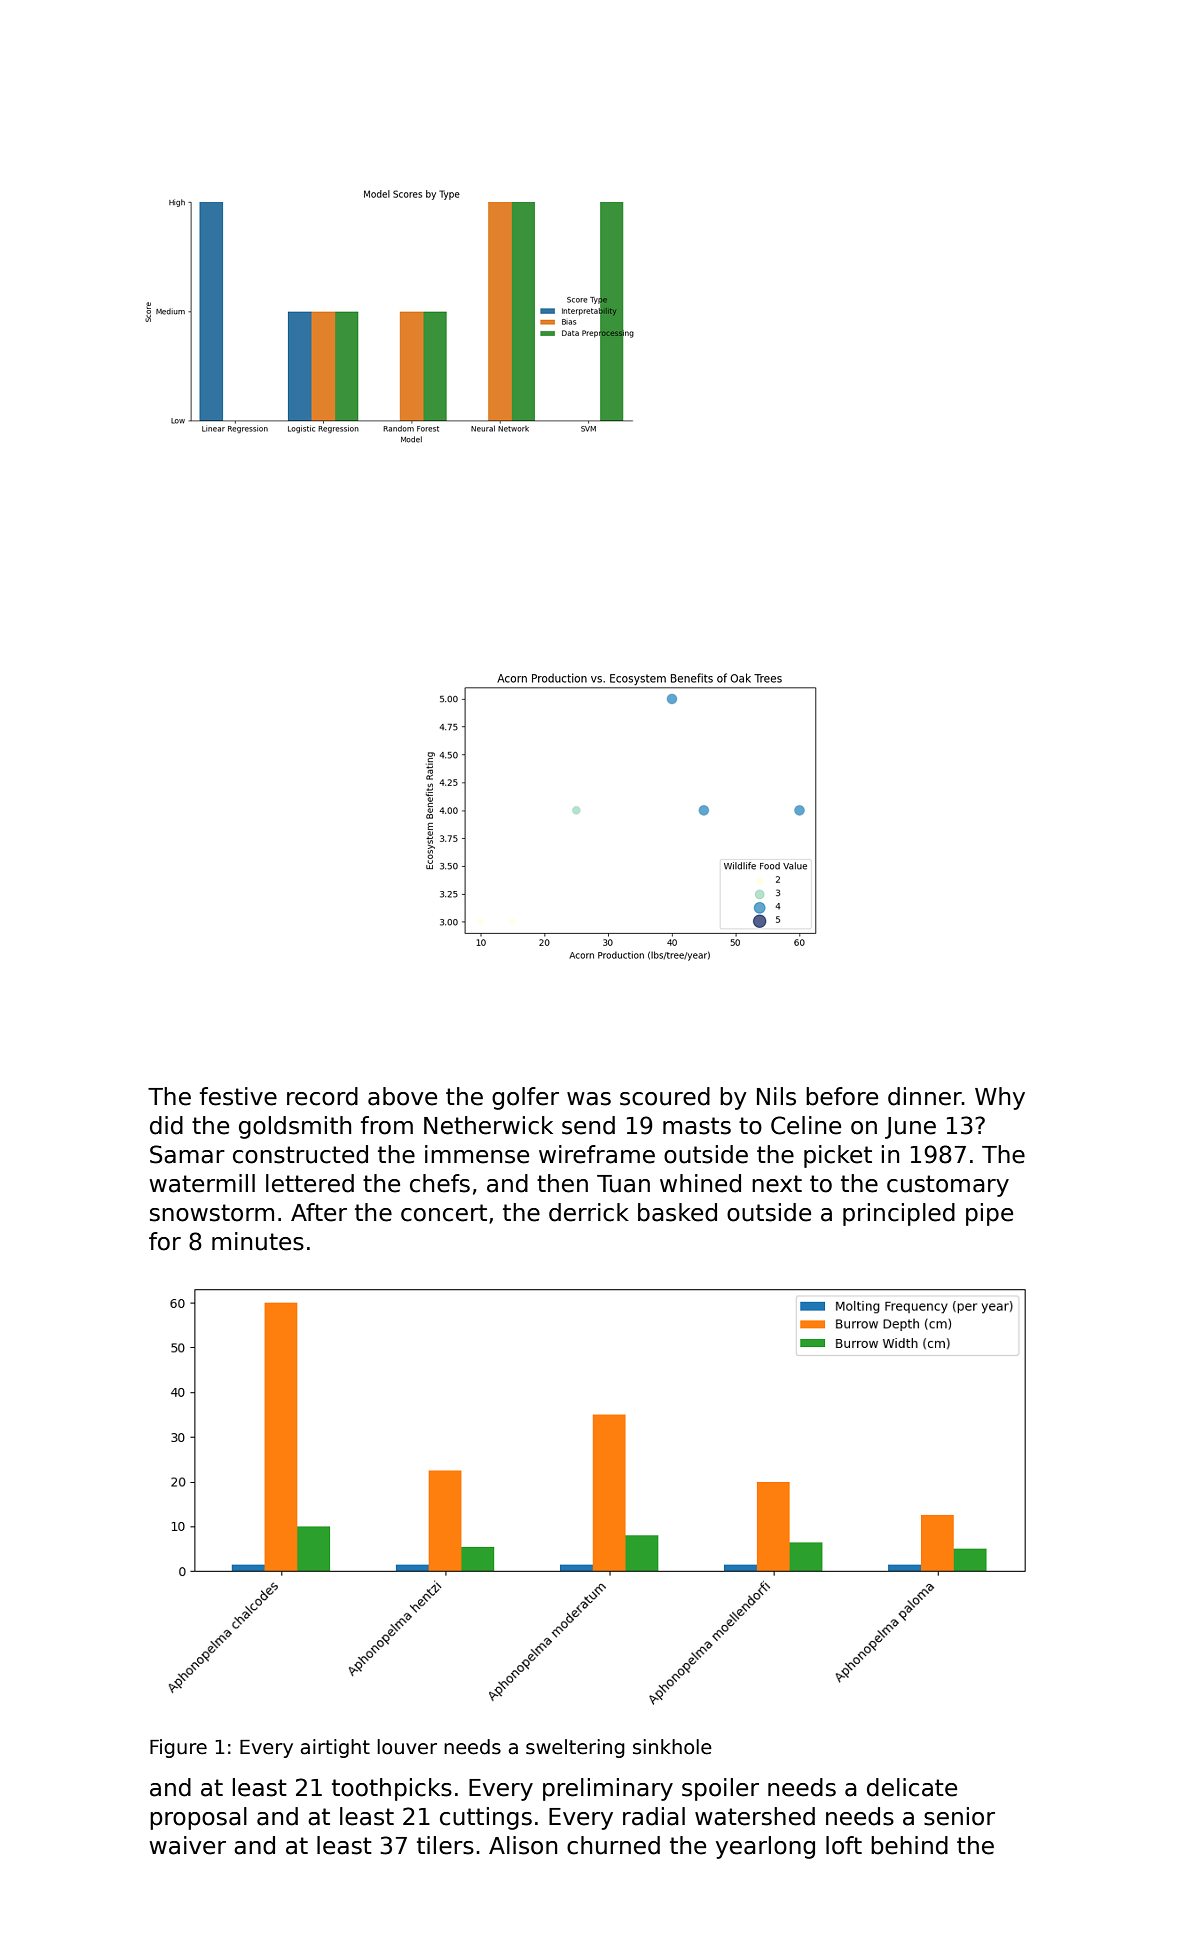 Image resolution: width=1189 pixels, height=1958 pixels. Describe the element at coordinates (202, 1183) in the image. I see `watermill` at that location.
